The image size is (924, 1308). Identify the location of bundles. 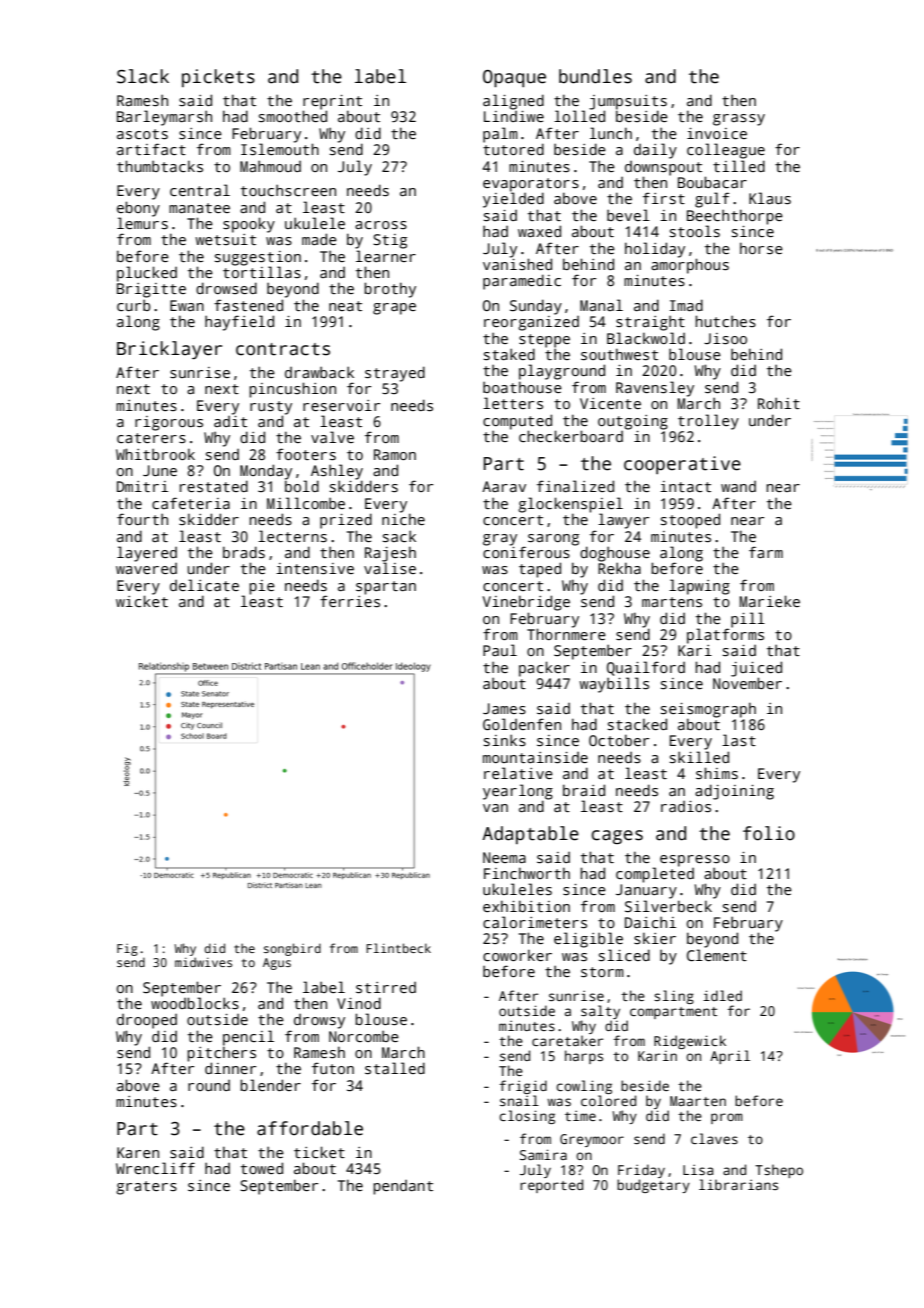
(595, 76).
